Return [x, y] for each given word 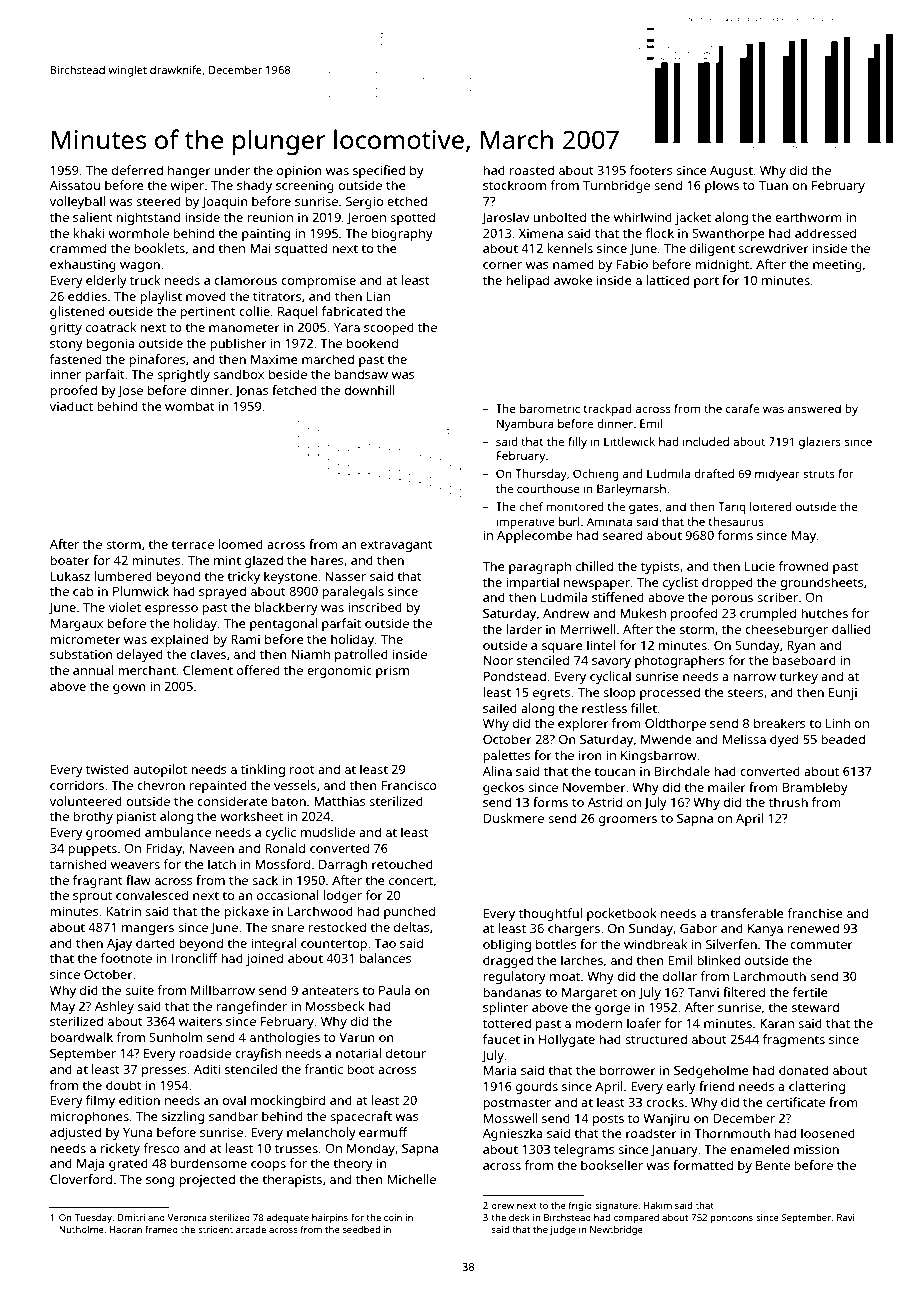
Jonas [252, 392]
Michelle [412, 1179]
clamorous [245, 280]
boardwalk [81, 1037]
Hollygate [567, 1040]
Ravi [845, 1217]
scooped [389, 328]
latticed [667, 280]
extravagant [396, 546]
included [706, 441]
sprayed [222, 592]
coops [268, 1166]
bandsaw [361, 374]
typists [660, 567]
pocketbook [622, 914]
